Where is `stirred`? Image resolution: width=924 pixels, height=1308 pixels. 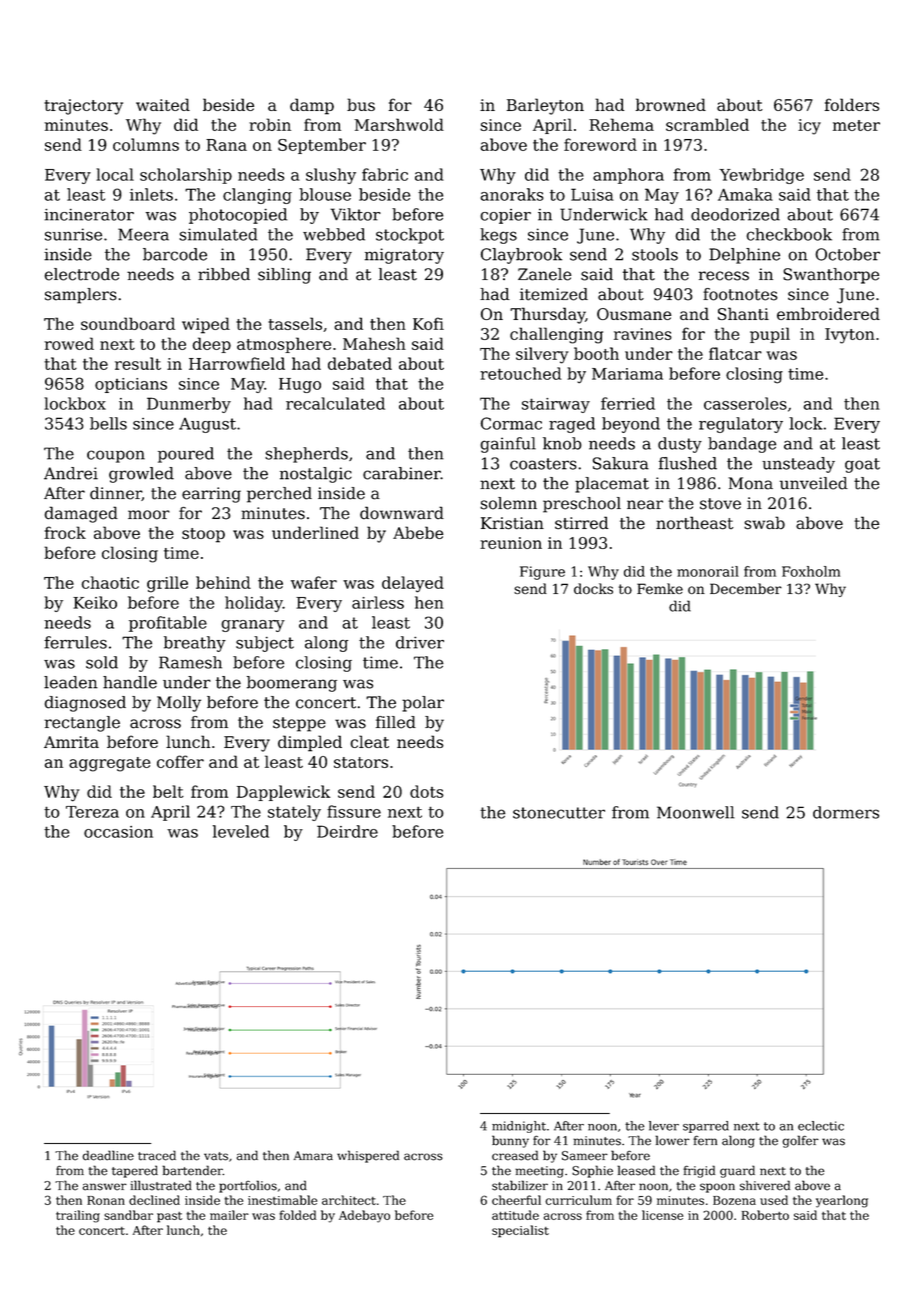
stirred is located at coordinates (581, 523).
